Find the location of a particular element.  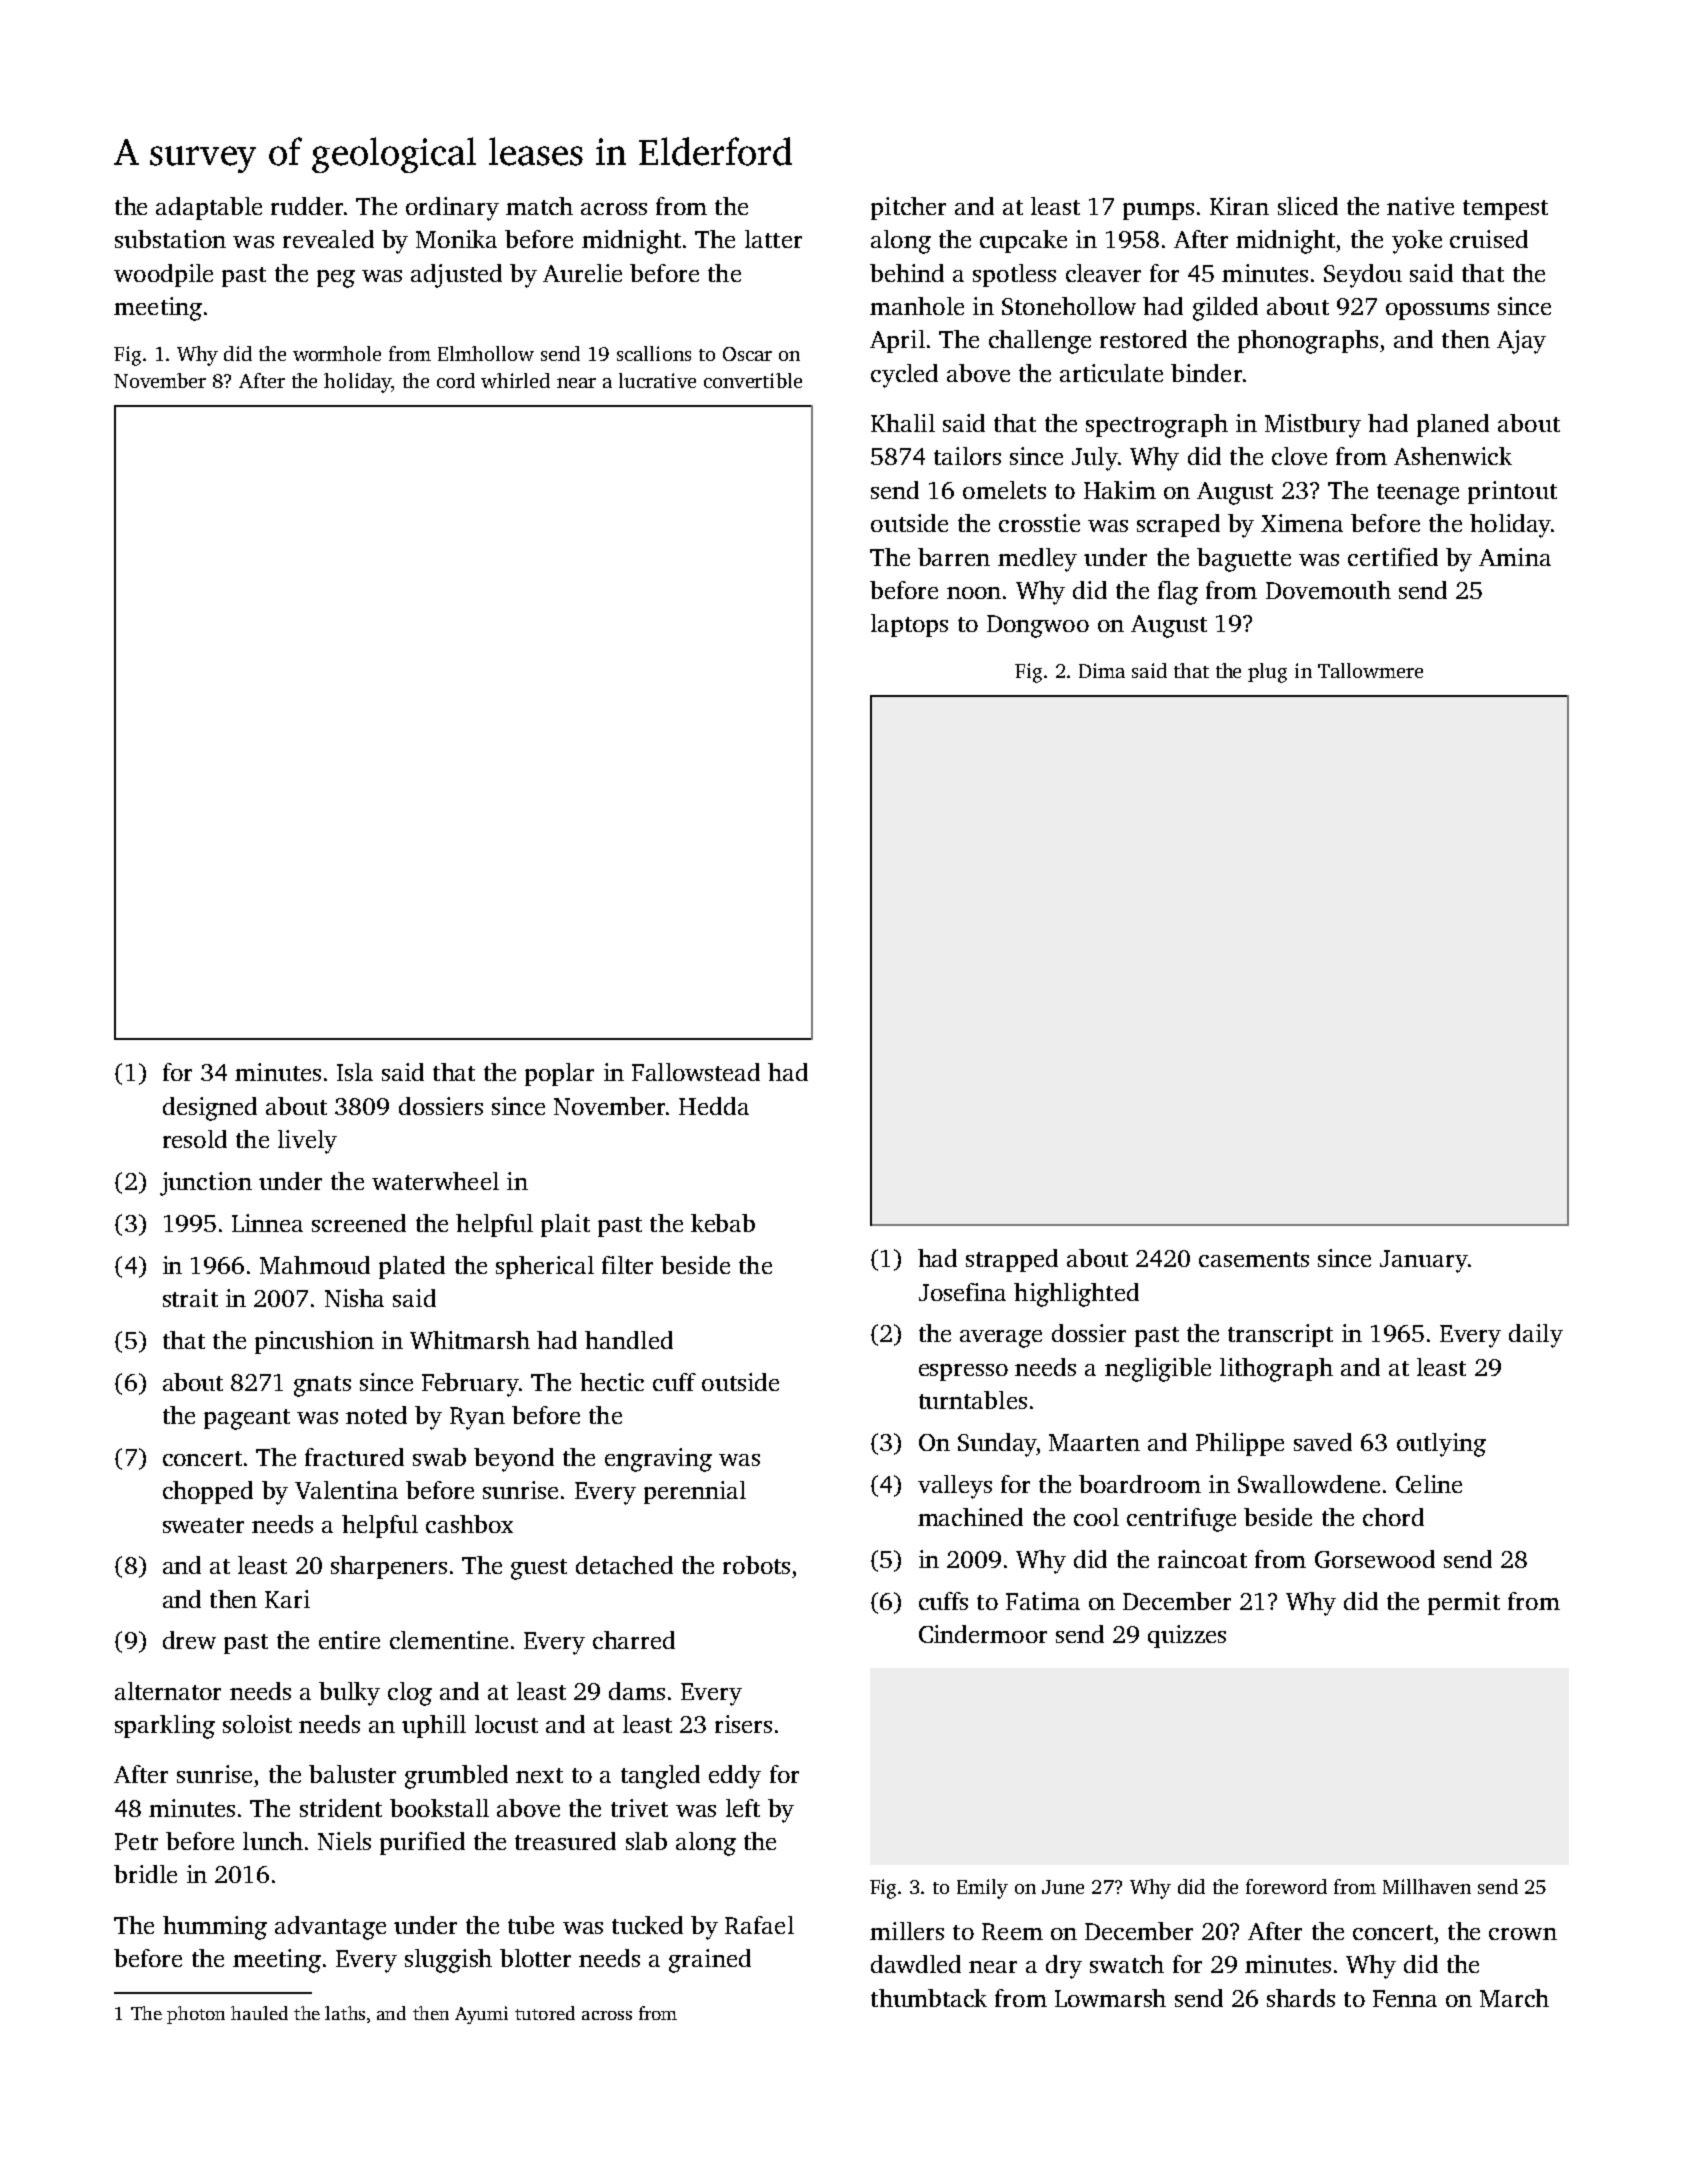

adaptable is located at coordinates (209, 208).
